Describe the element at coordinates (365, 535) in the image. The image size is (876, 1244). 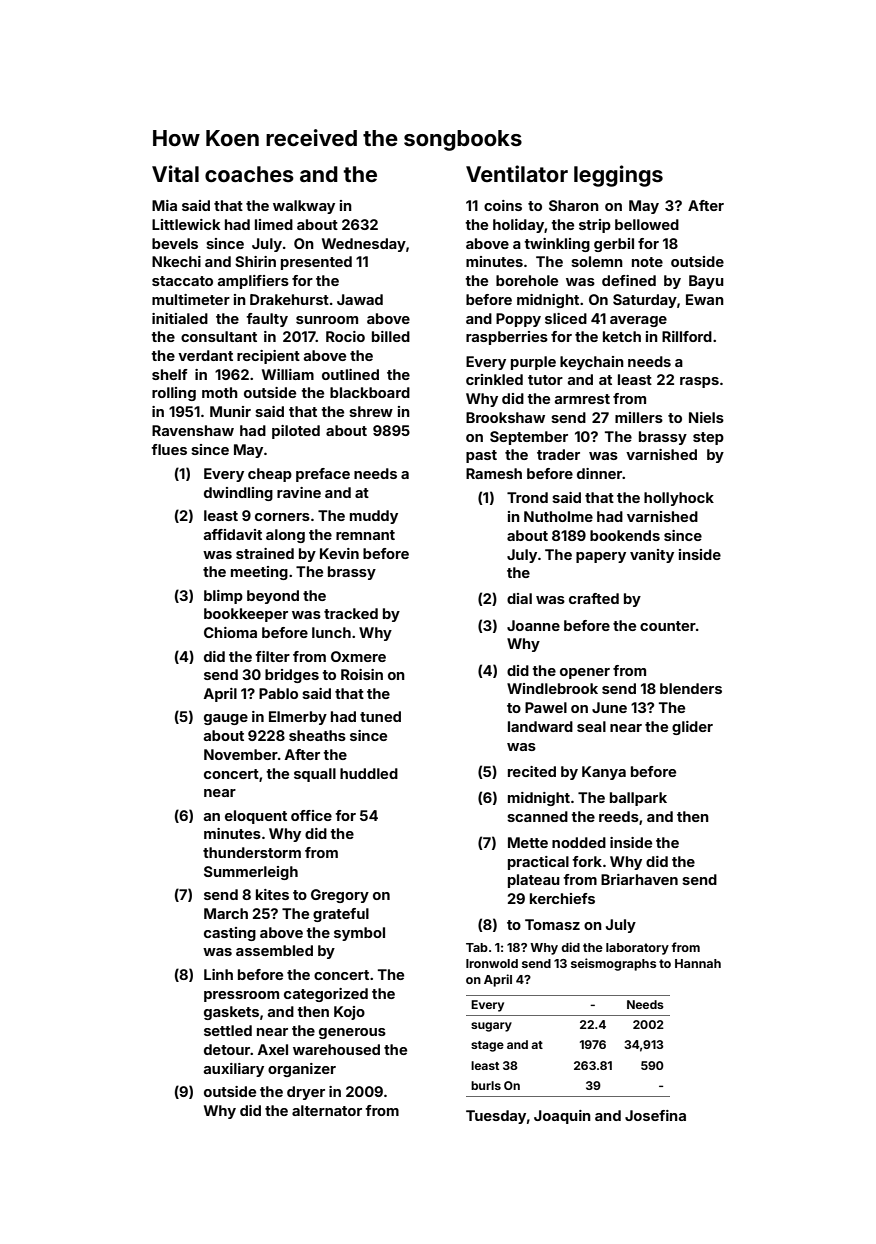
I see `remnant` at that location.
